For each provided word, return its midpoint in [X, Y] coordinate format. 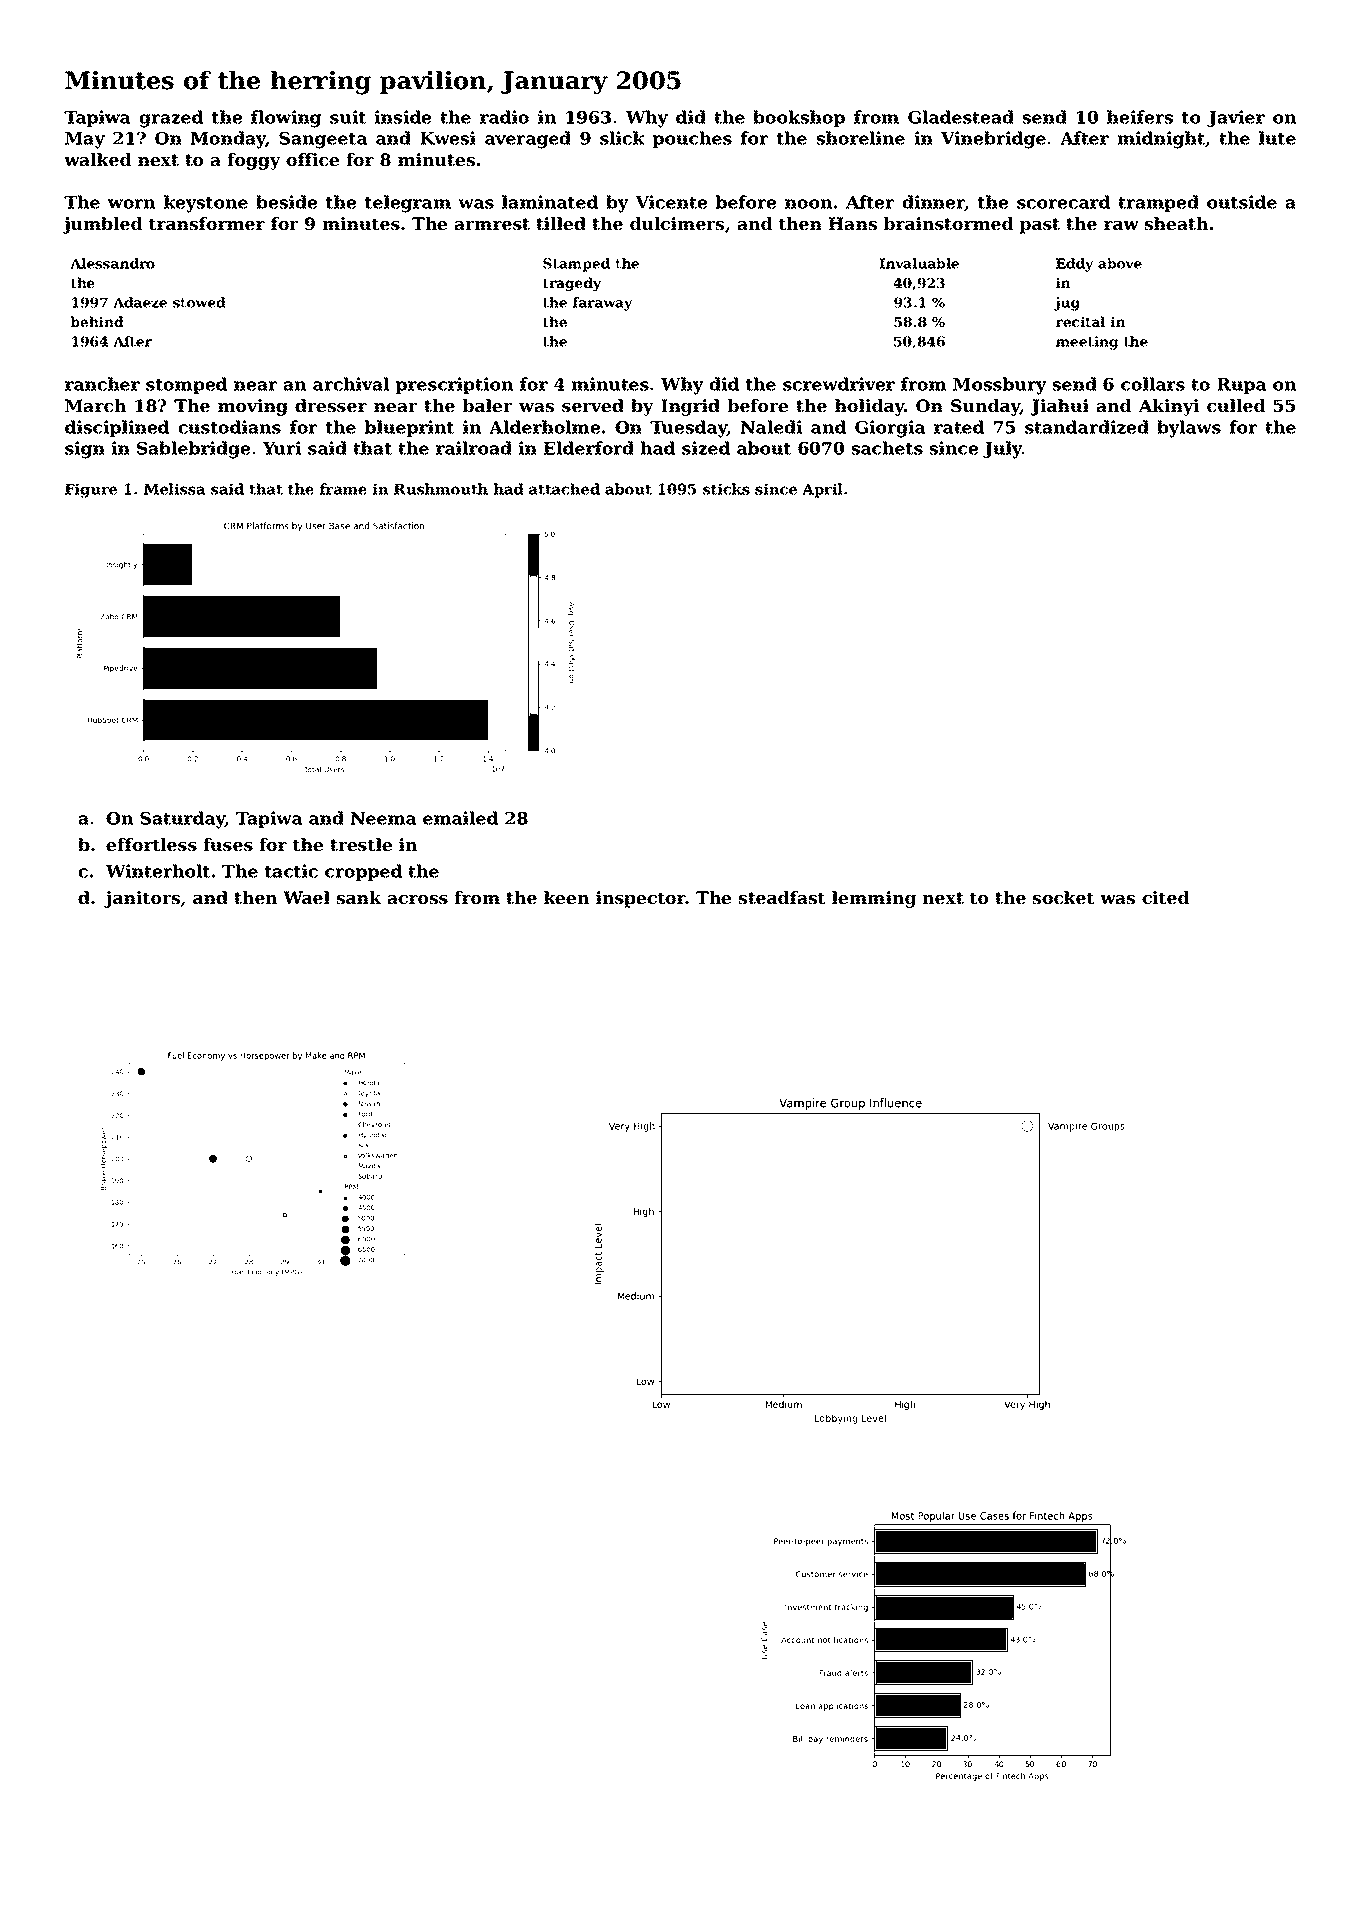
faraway [602, 304]
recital [1080, 321]
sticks [726, 489]
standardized [1087, 427]
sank [358, 897]
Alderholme [544, 427]
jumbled [102, 225]
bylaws [1189, 429]
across [417, 899]
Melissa [174, 489]
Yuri [282, 448]
